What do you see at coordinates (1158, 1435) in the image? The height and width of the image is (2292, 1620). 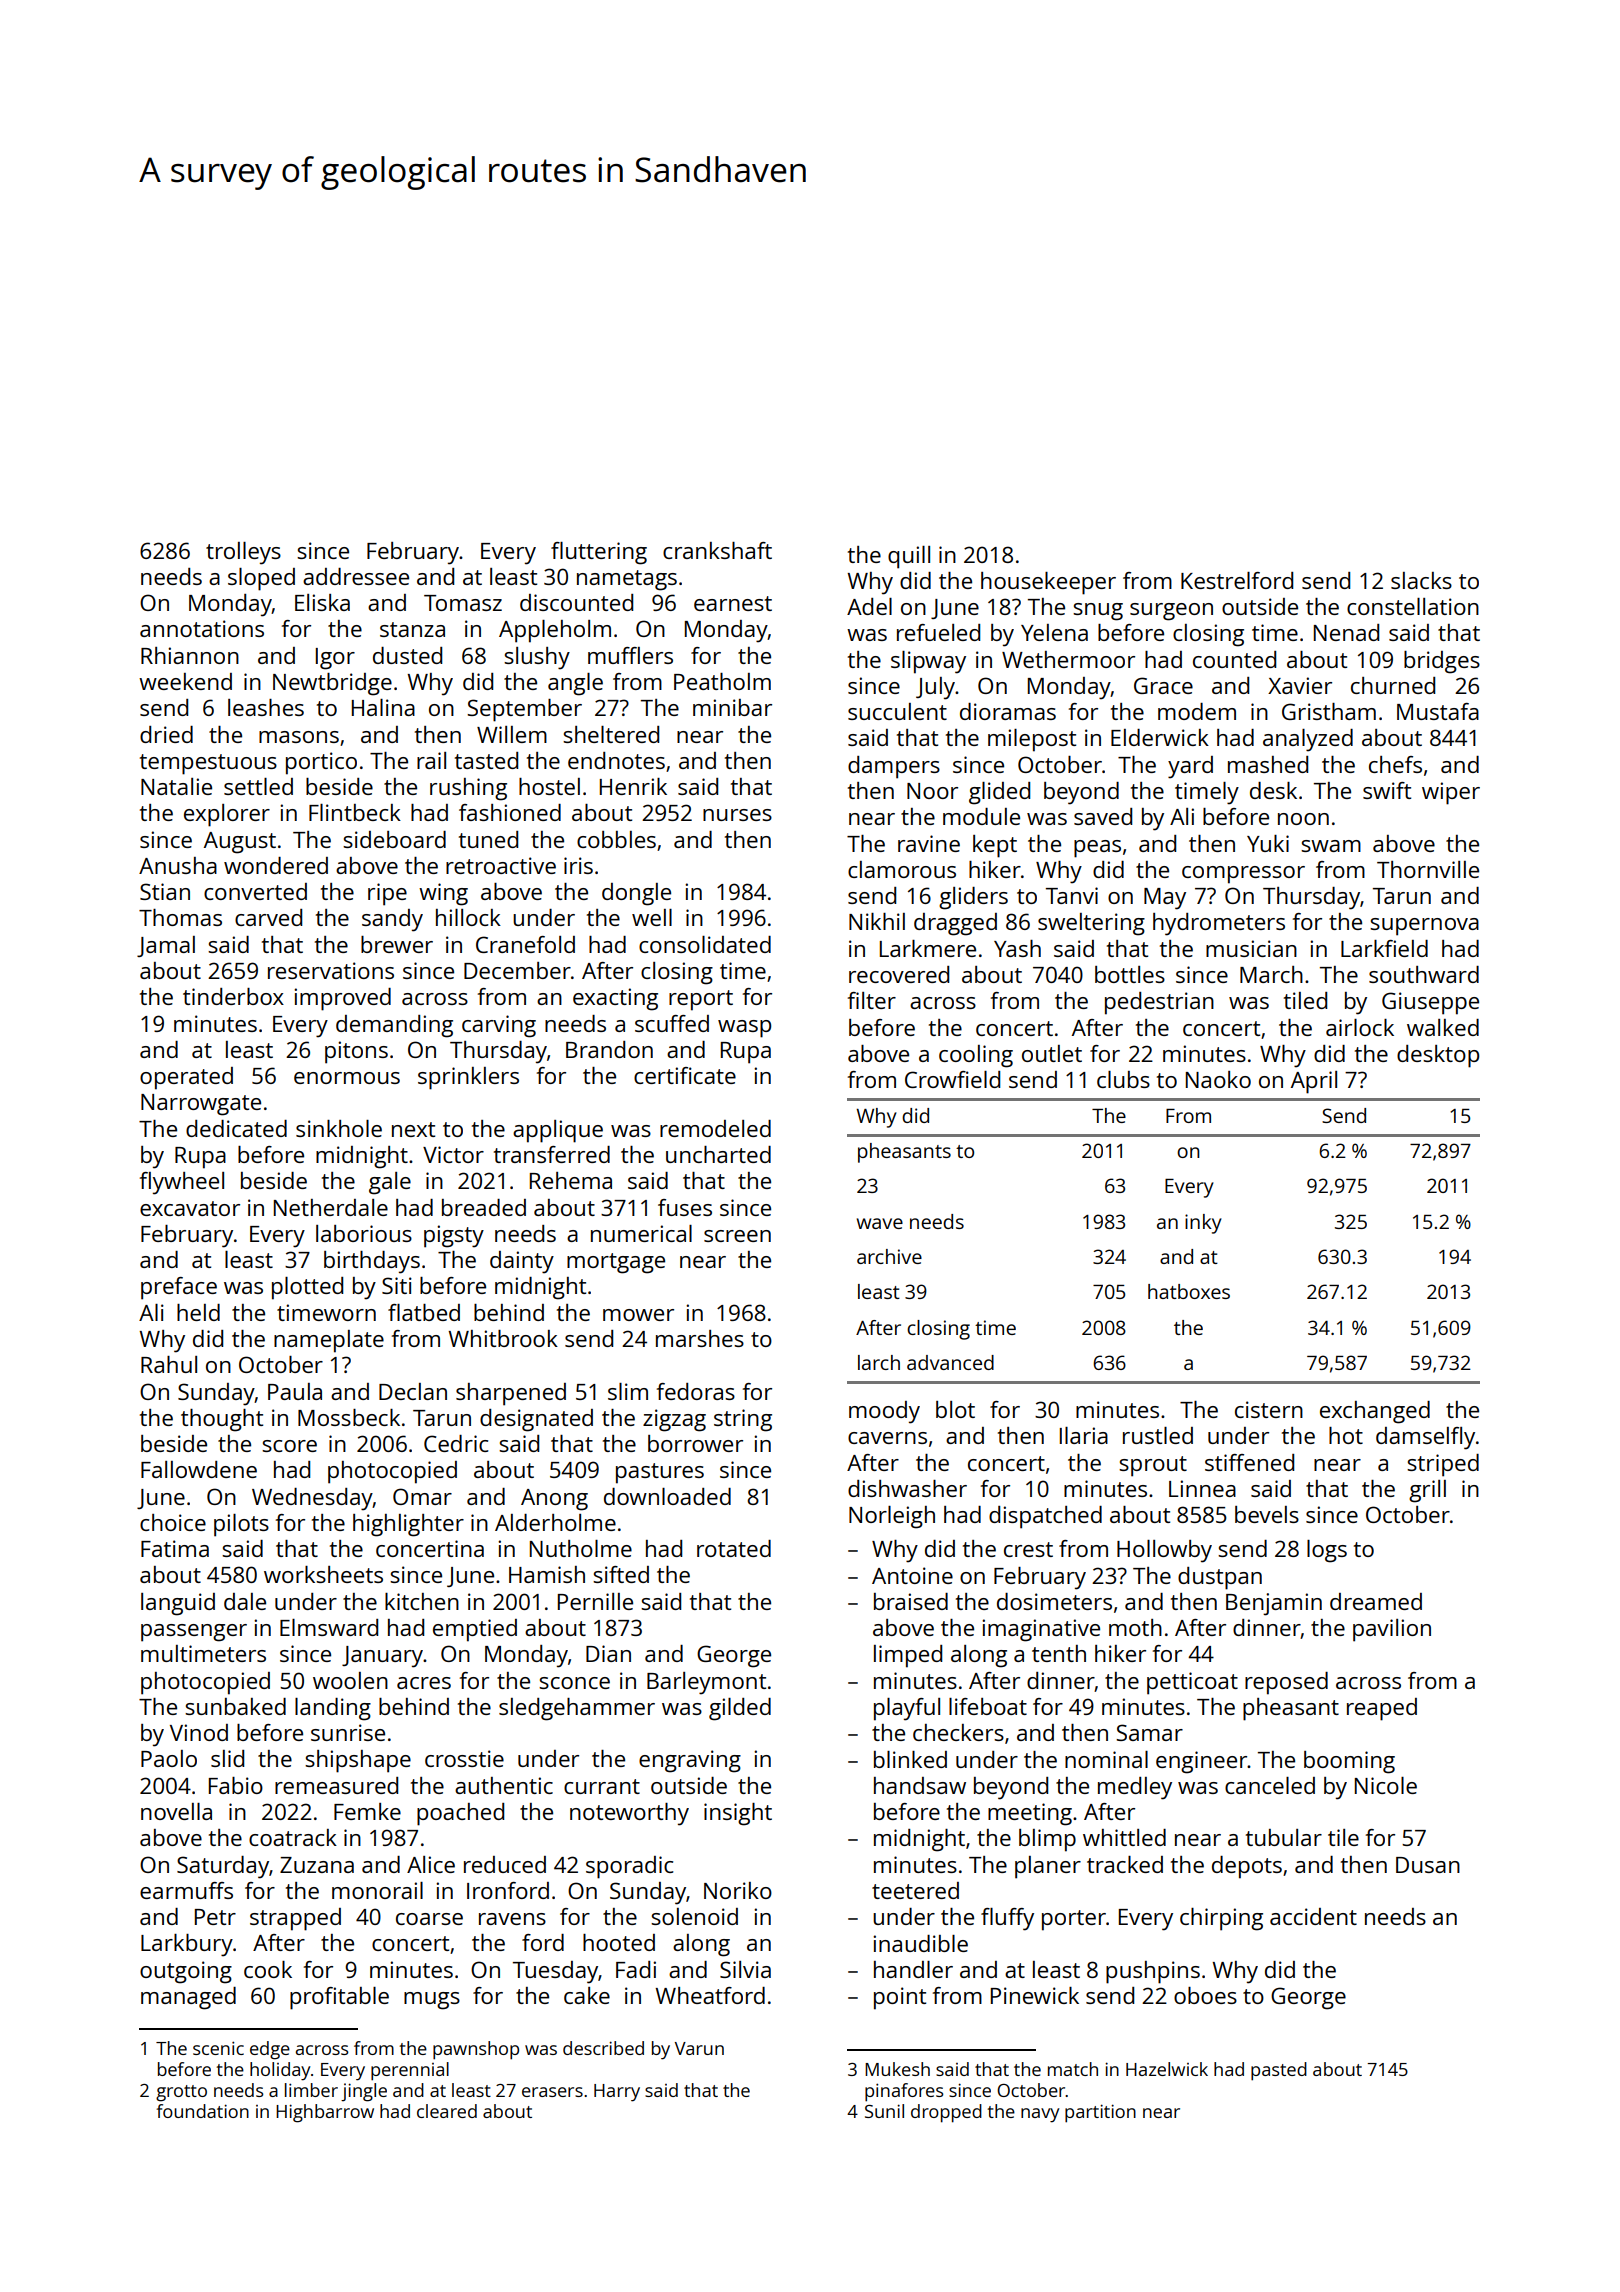 I see `rustled` at bounding box center [1158, 1435].
